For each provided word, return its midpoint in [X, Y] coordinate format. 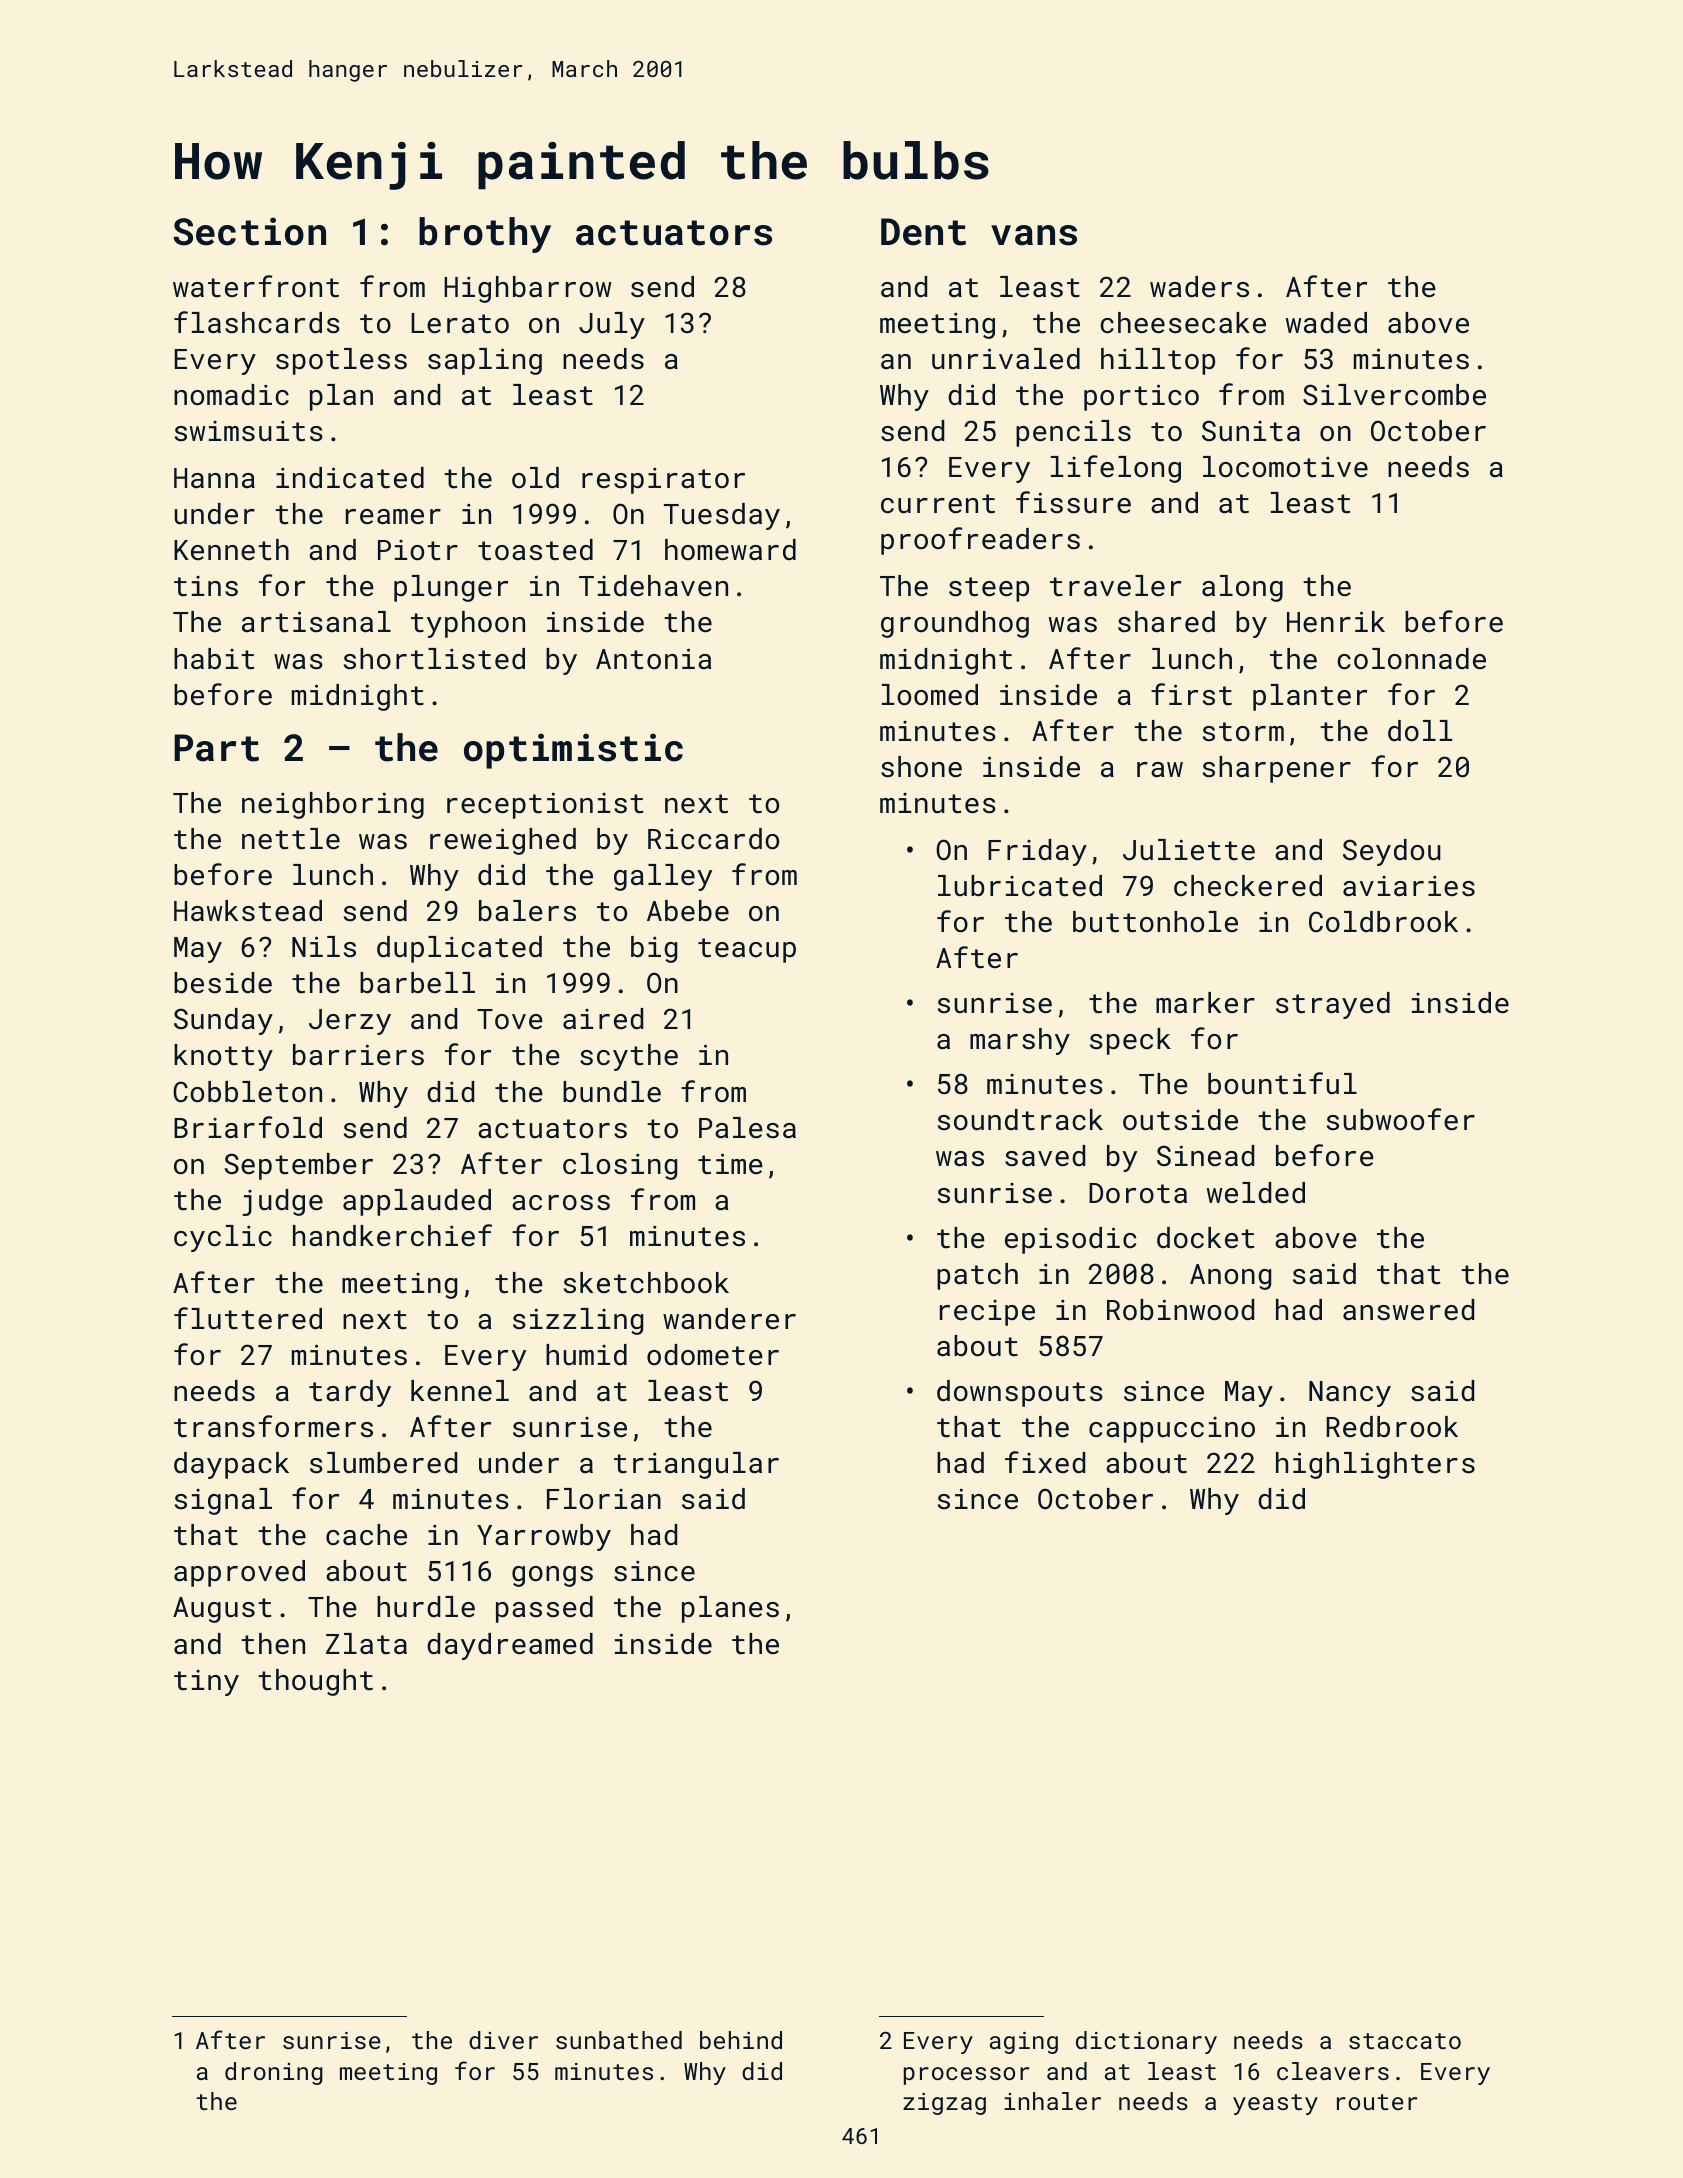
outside [1180, 1120]
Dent [923, 232]
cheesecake [1183, 323]
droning [274, 2073]
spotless [341, 361]
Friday [1037, 852]
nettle [291, 839]
